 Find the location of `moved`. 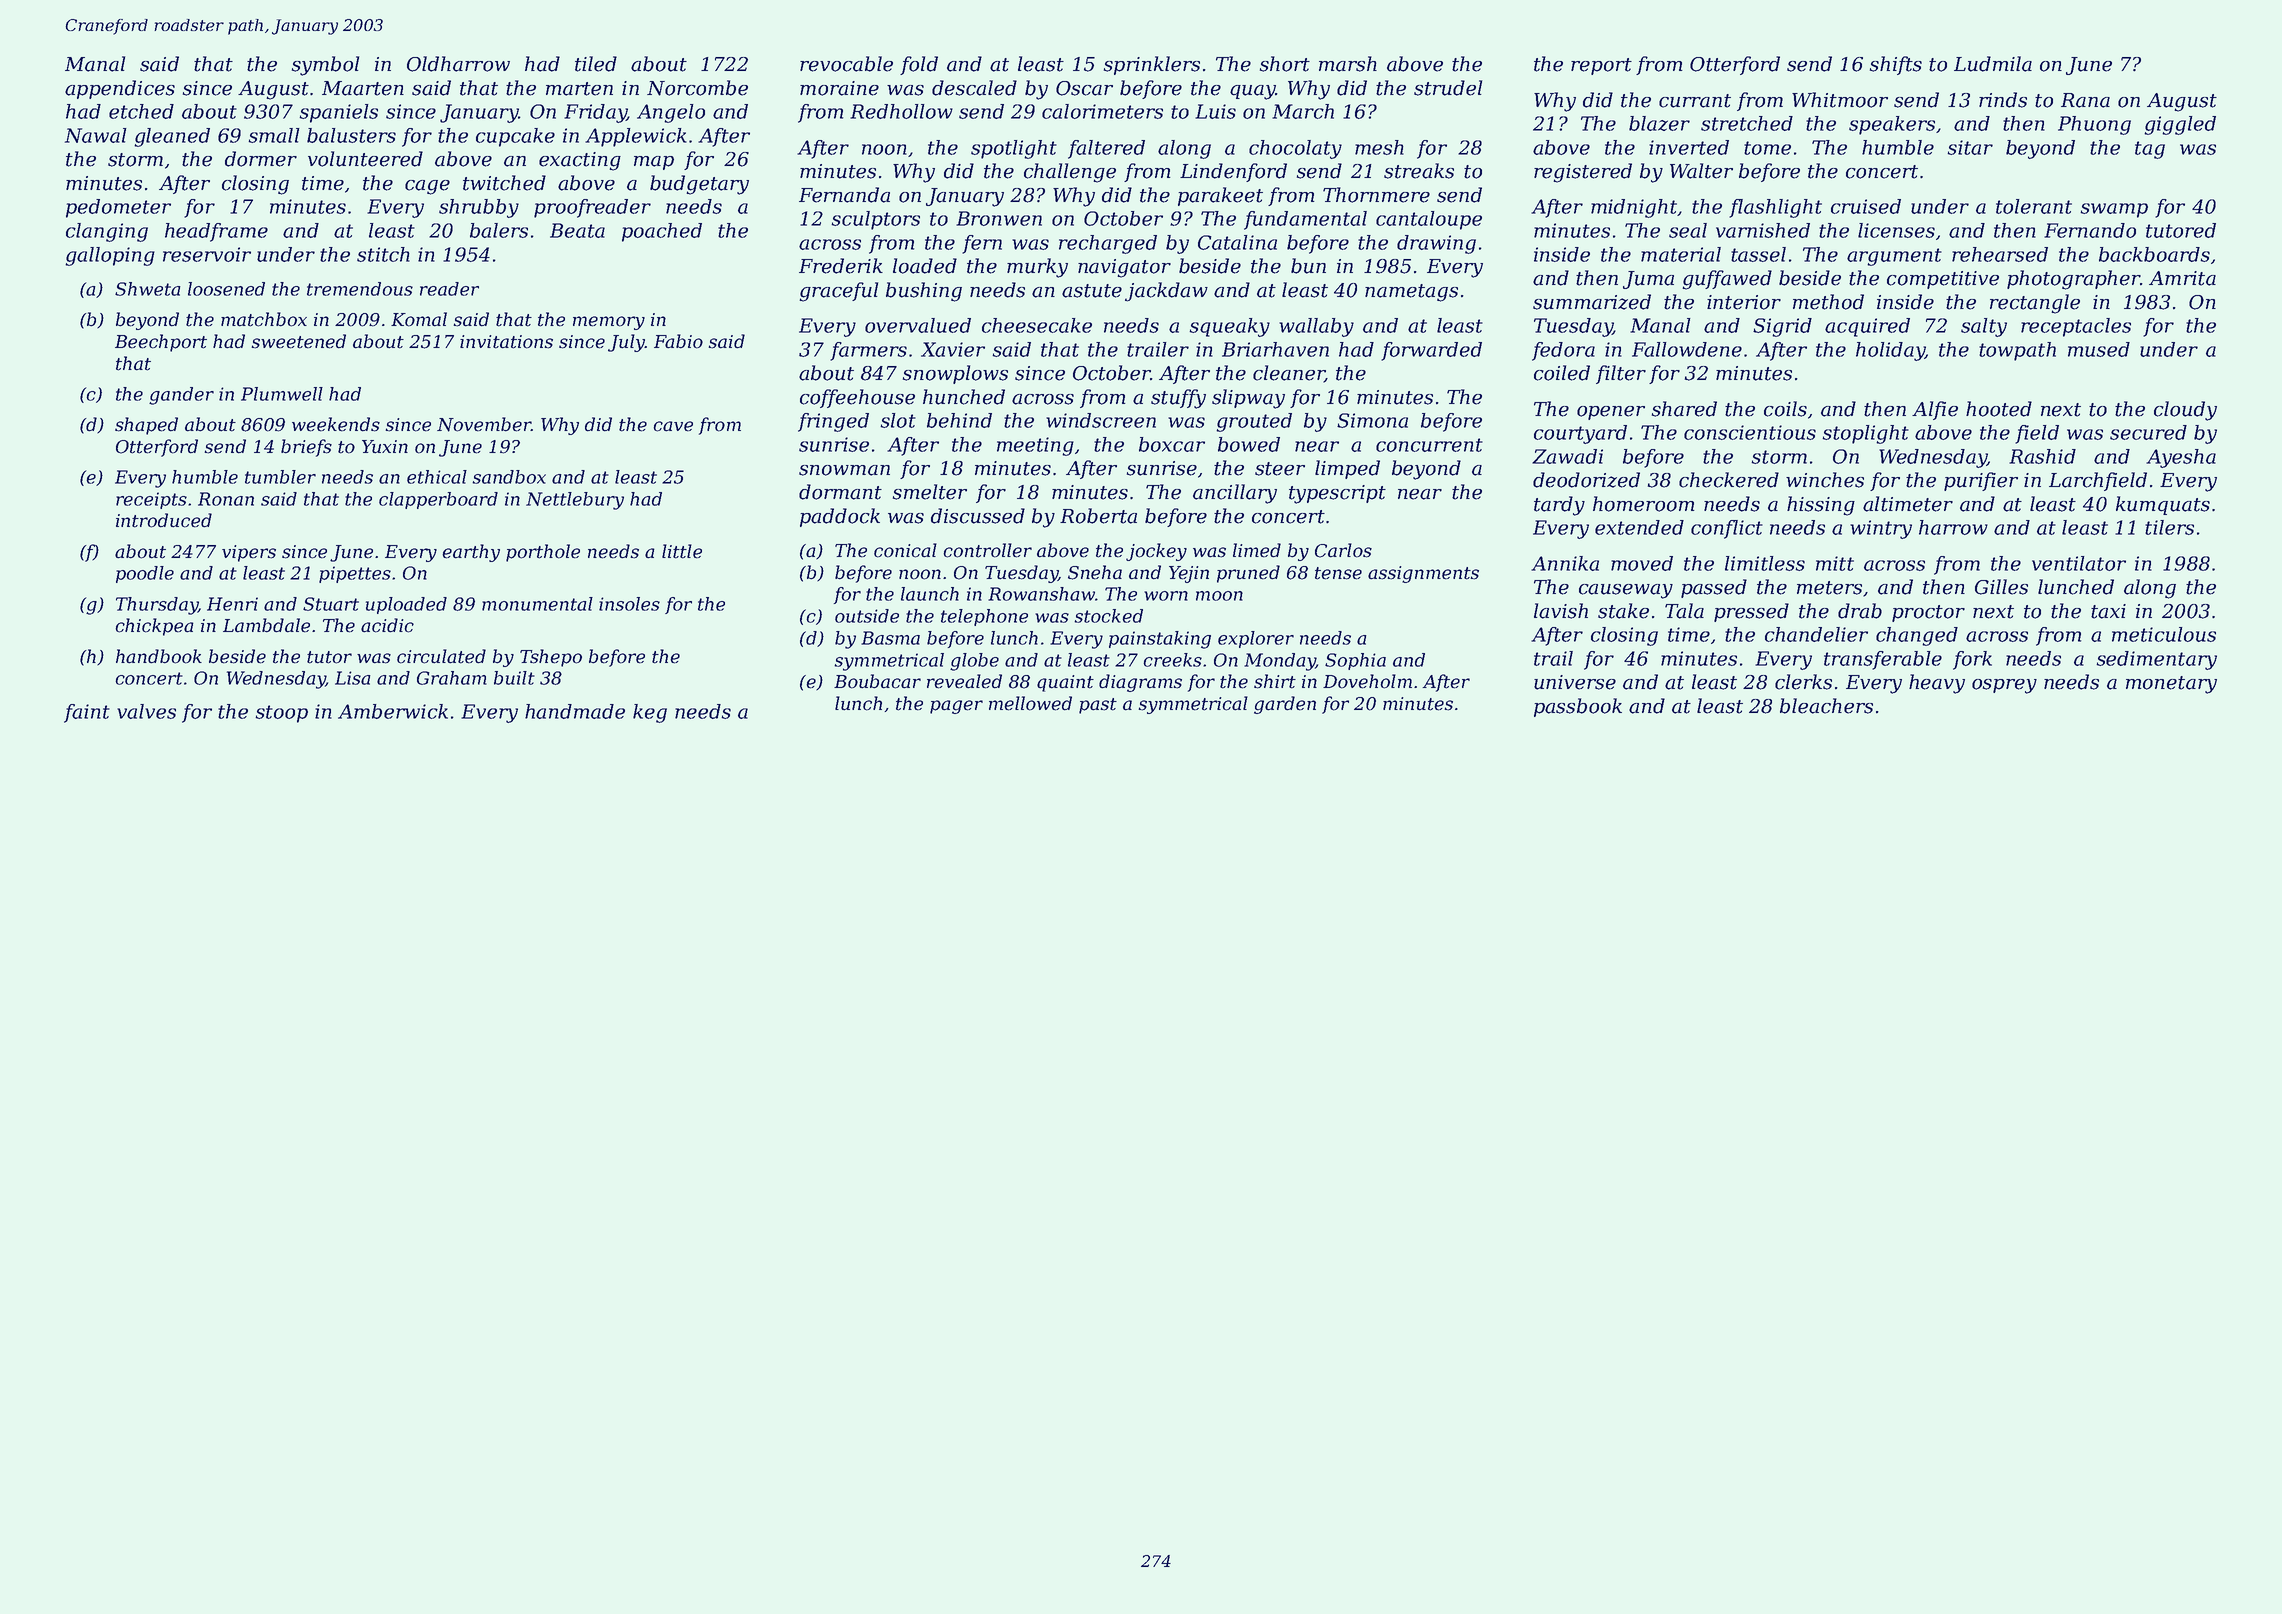

moved is located at coordinates (1642, 563).
